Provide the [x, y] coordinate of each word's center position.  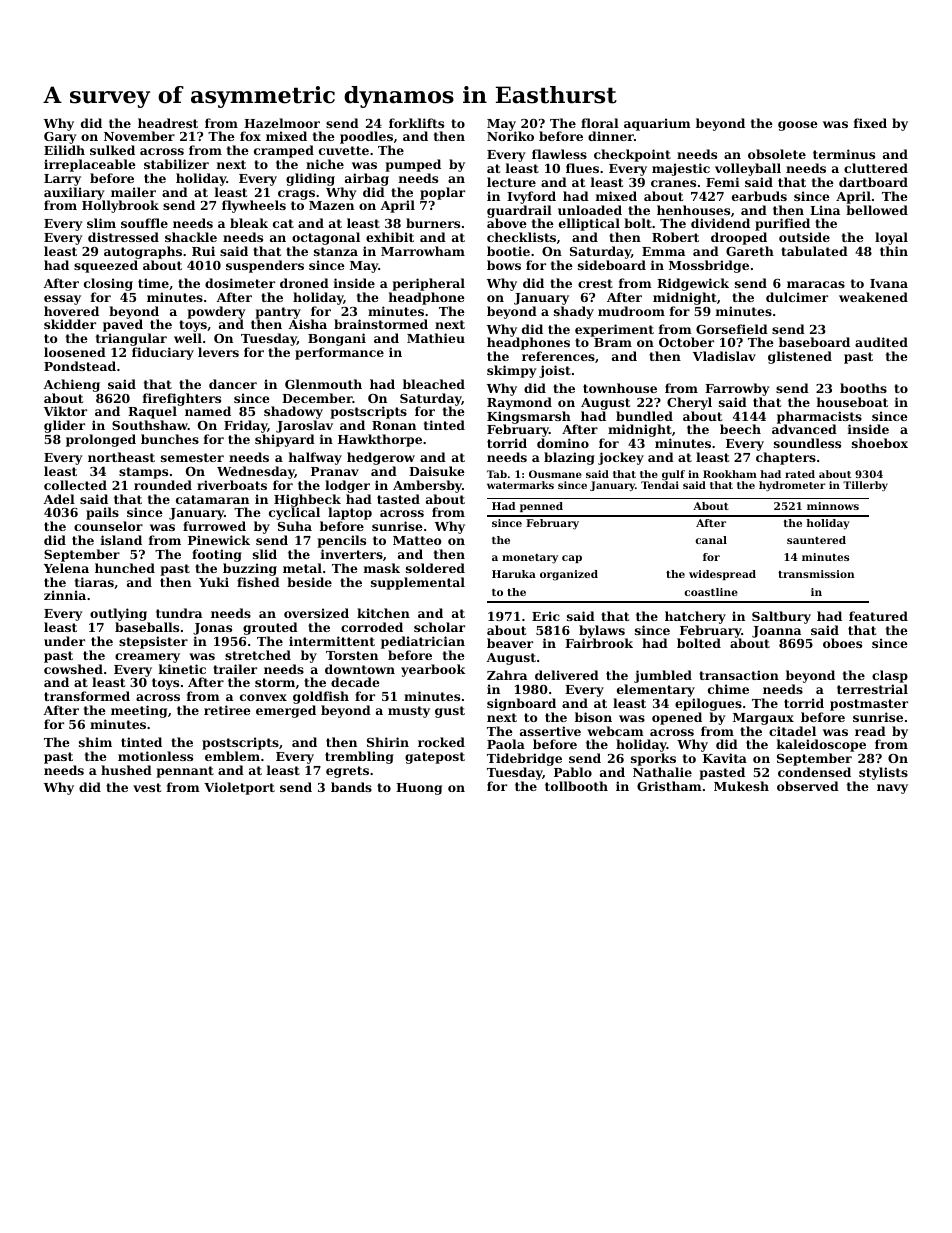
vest [147, 787]
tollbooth [576, 786]
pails [102, 513]
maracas [816, 284]
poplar [442, 193]
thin [894, 251]
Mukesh [741, 786]
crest [595, 283]
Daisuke [437, 471]
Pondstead [80, 366]
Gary [60, 138]
